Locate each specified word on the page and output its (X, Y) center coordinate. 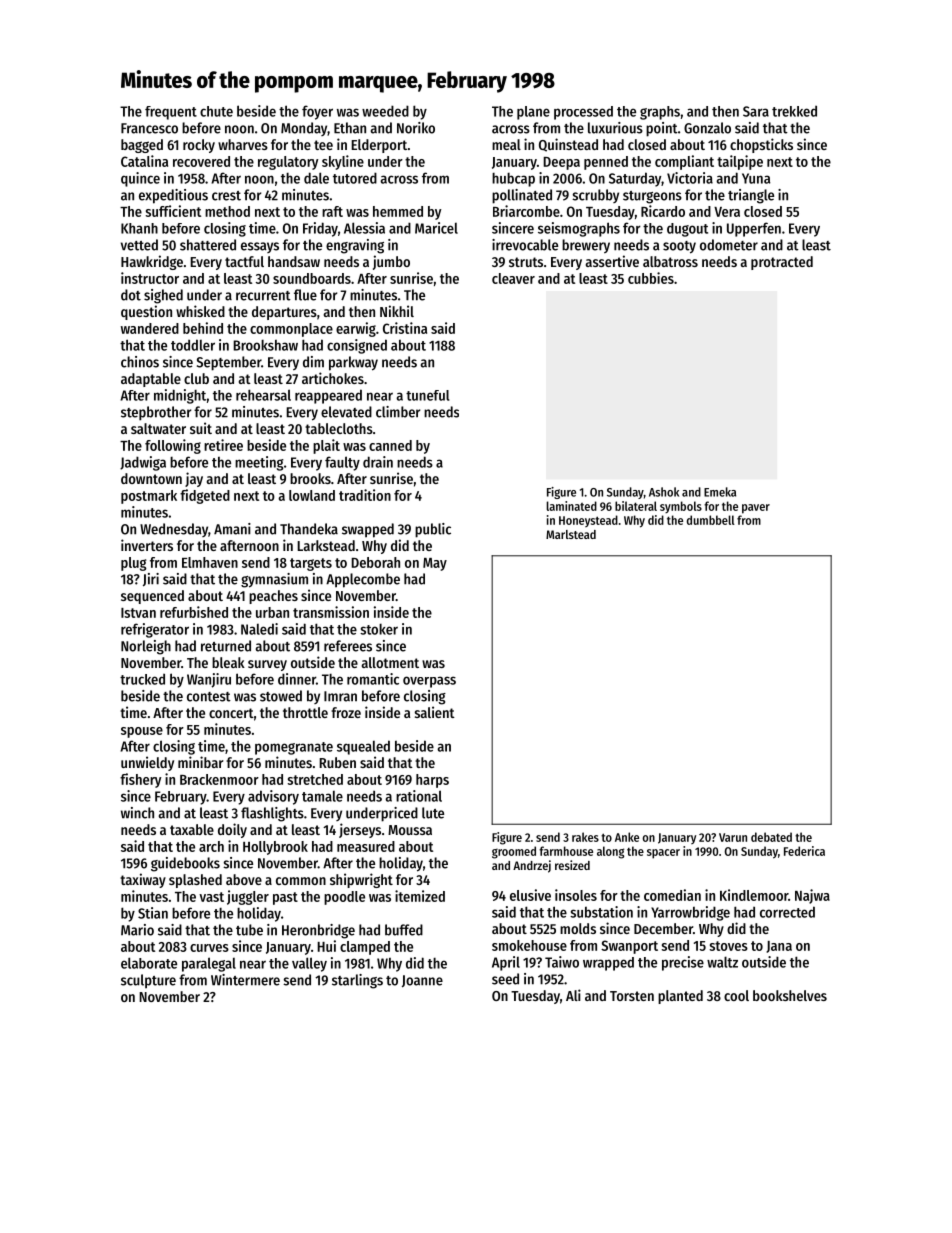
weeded (385, 111)
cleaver (513, 278)
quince (140, 179)
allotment (390, 662)
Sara (756, 111)
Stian (153, 913)
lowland (312, 495)
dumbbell (711, 520)
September (229, 363)
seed (505, 979)
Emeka (720, 492)
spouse (142, 732)
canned (390, 445)
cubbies (651, 278)
